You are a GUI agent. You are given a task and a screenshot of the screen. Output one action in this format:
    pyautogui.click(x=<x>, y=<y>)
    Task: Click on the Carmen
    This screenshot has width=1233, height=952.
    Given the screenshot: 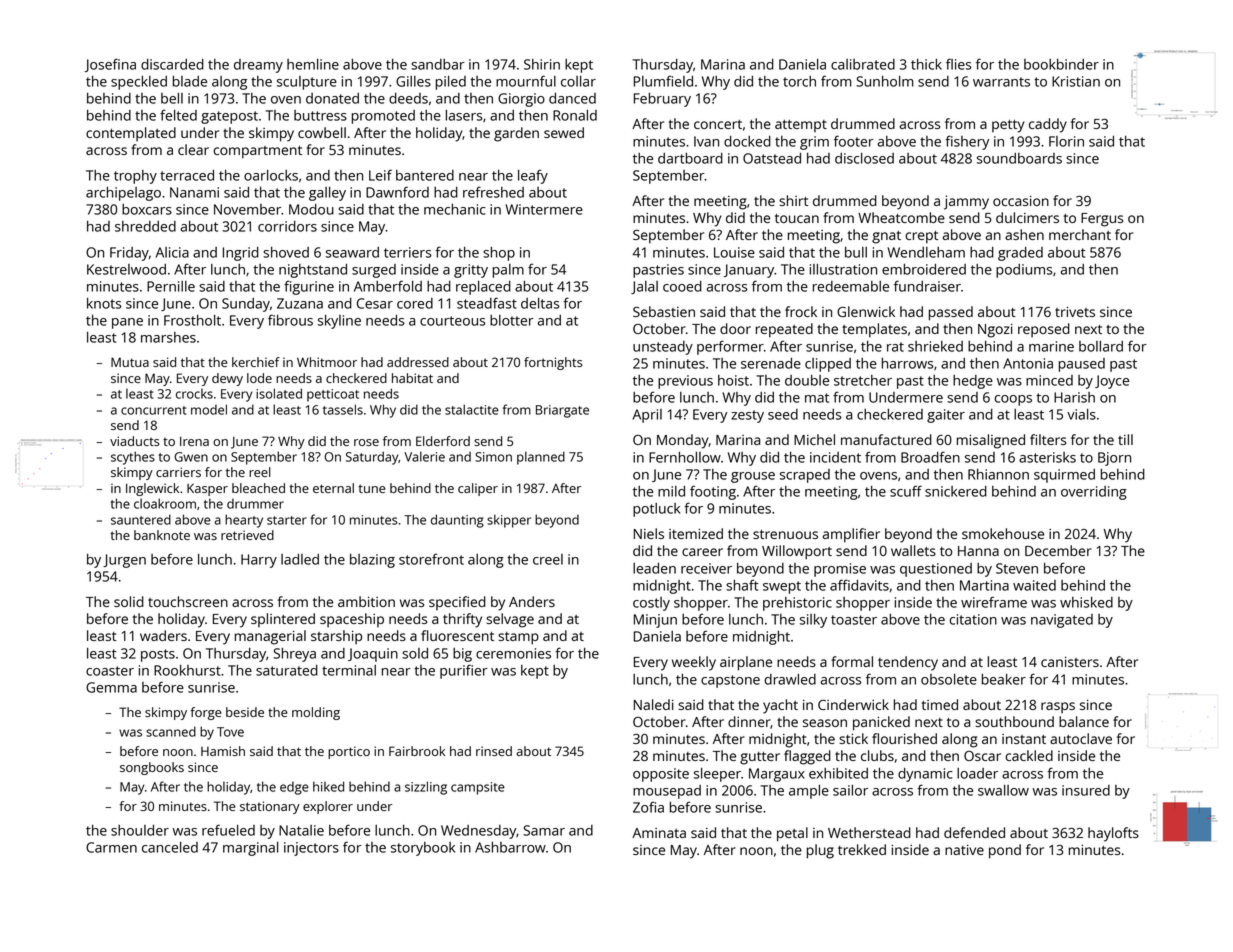 What is the action you would take?
    pyautogui.click(x=111, y=847)
